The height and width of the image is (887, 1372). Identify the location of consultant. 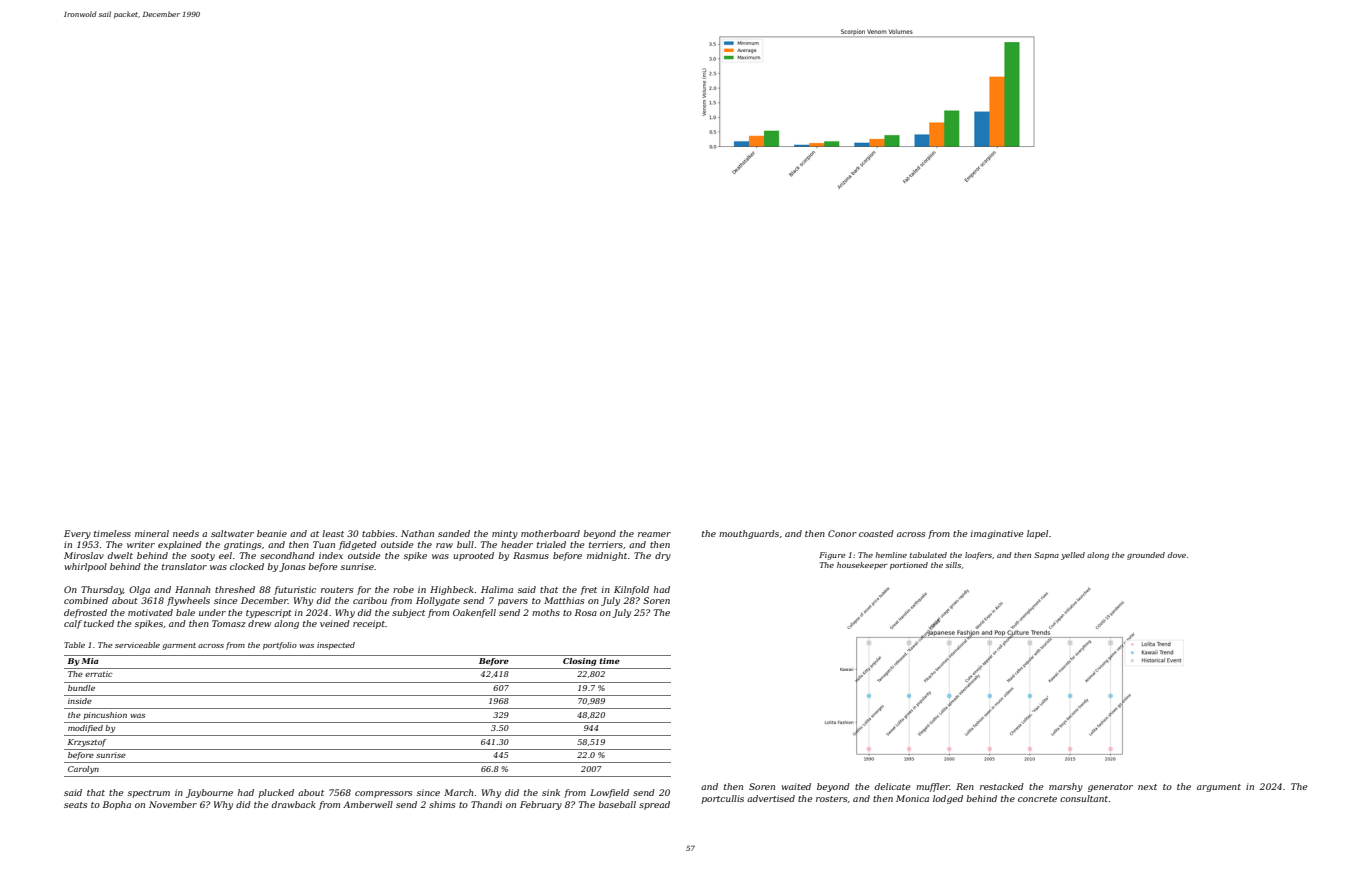
(1084, 798).
